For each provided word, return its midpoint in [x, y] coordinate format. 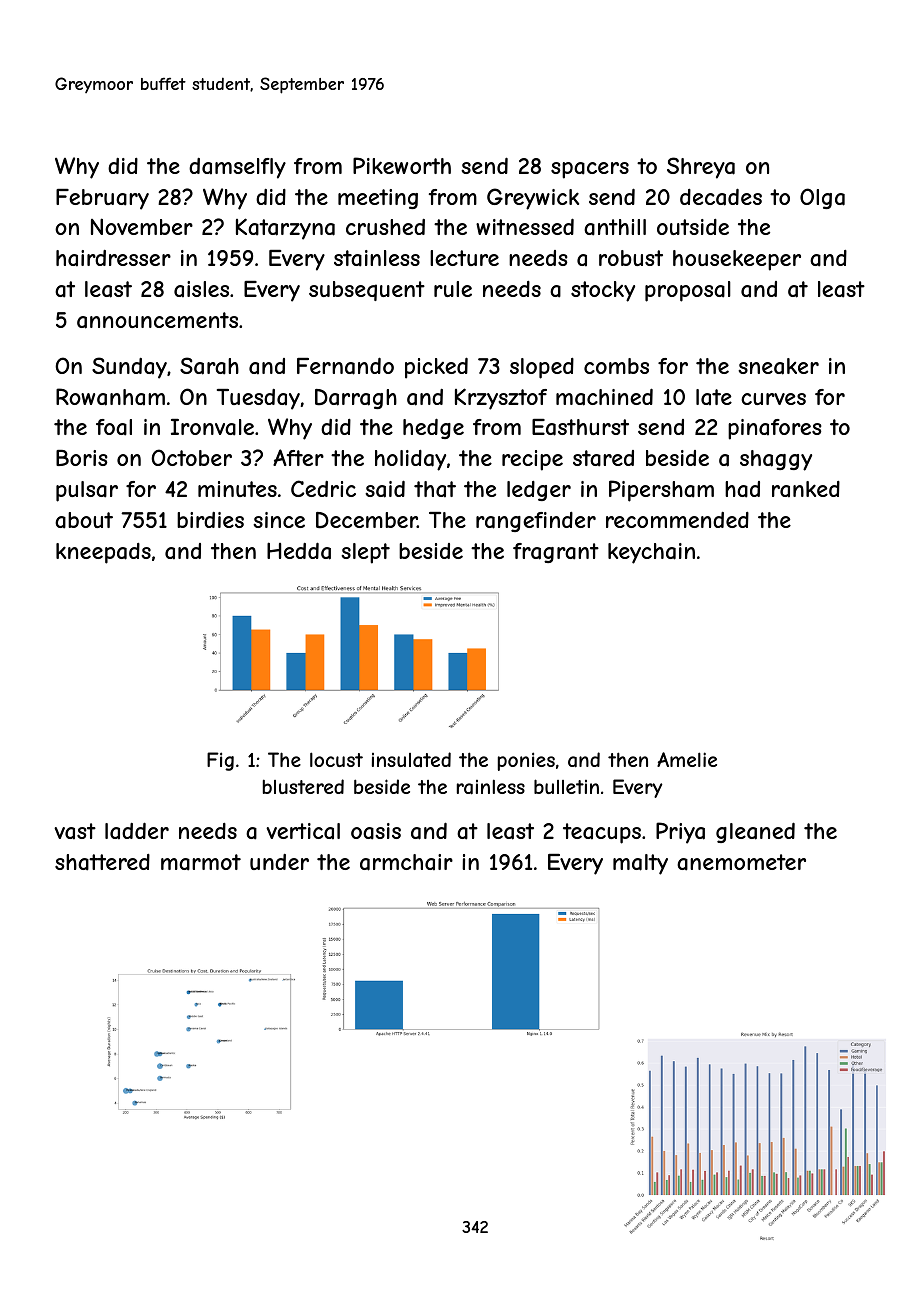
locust [336, 759]
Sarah [209, 366]
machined [604, 397]
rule [453, 289]
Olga [822, 198]
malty [640, 864]
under [279, 862]
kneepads [103, 553]
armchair [406, 862]
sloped [542, 368]
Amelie [687, 759]
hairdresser [113, 258]
